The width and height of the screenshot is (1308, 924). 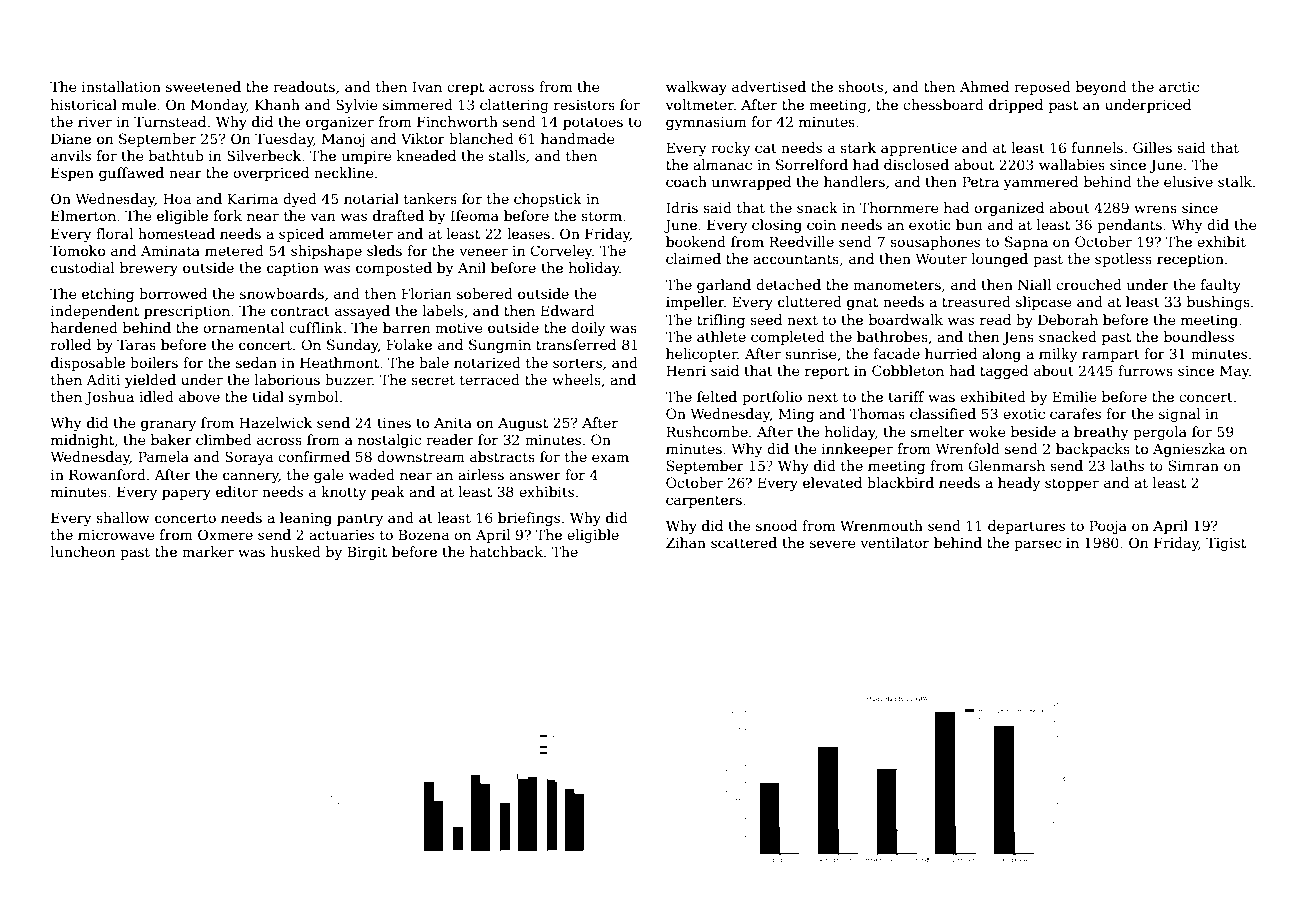 I want to click on shipshape, so click(x=326, y=252).
